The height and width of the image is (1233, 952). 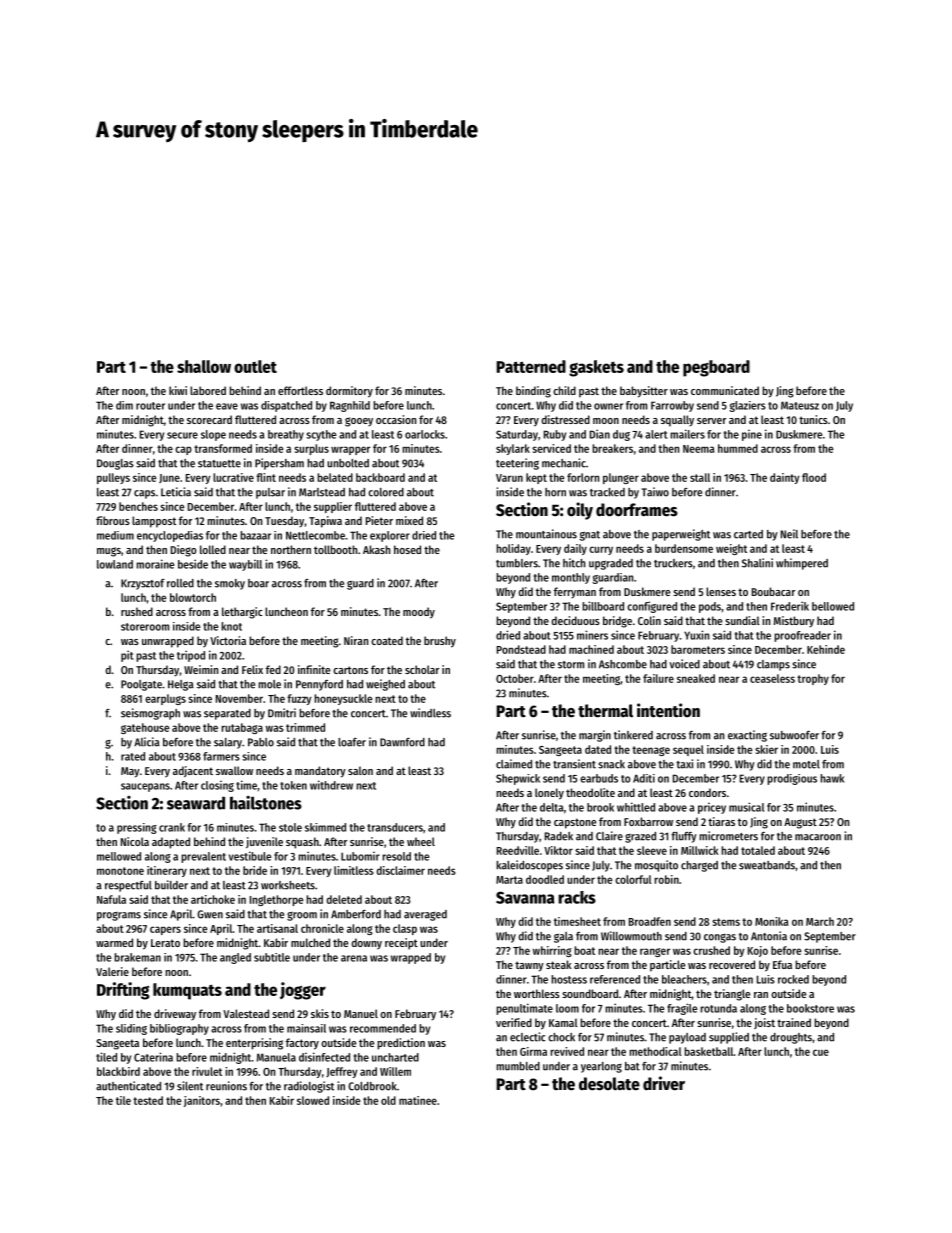 What do you see at coordinates (314, 669) in the image?
I see `infinite` at bounding box center [314, 669].
